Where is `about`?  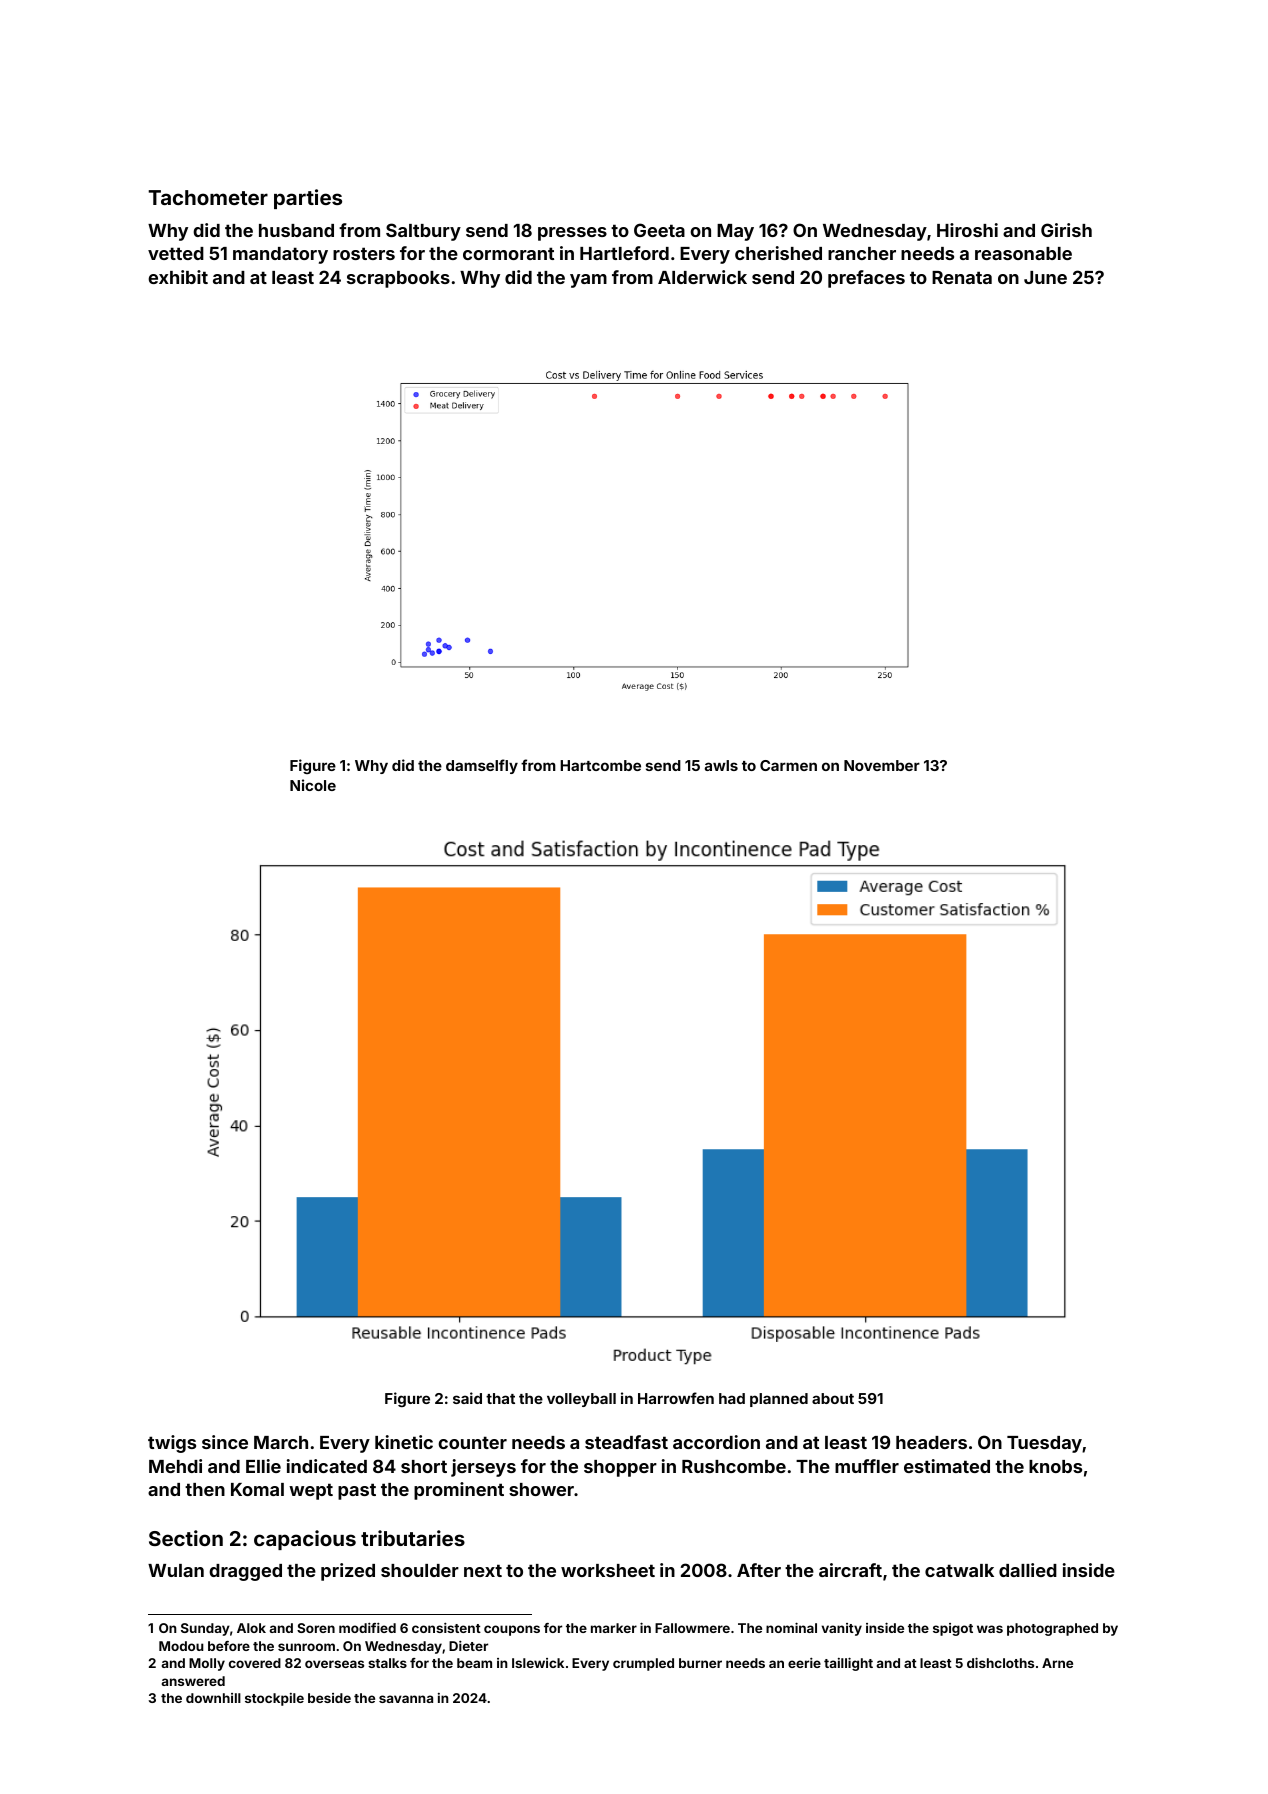 about is located at coordinates (833, 1398).
